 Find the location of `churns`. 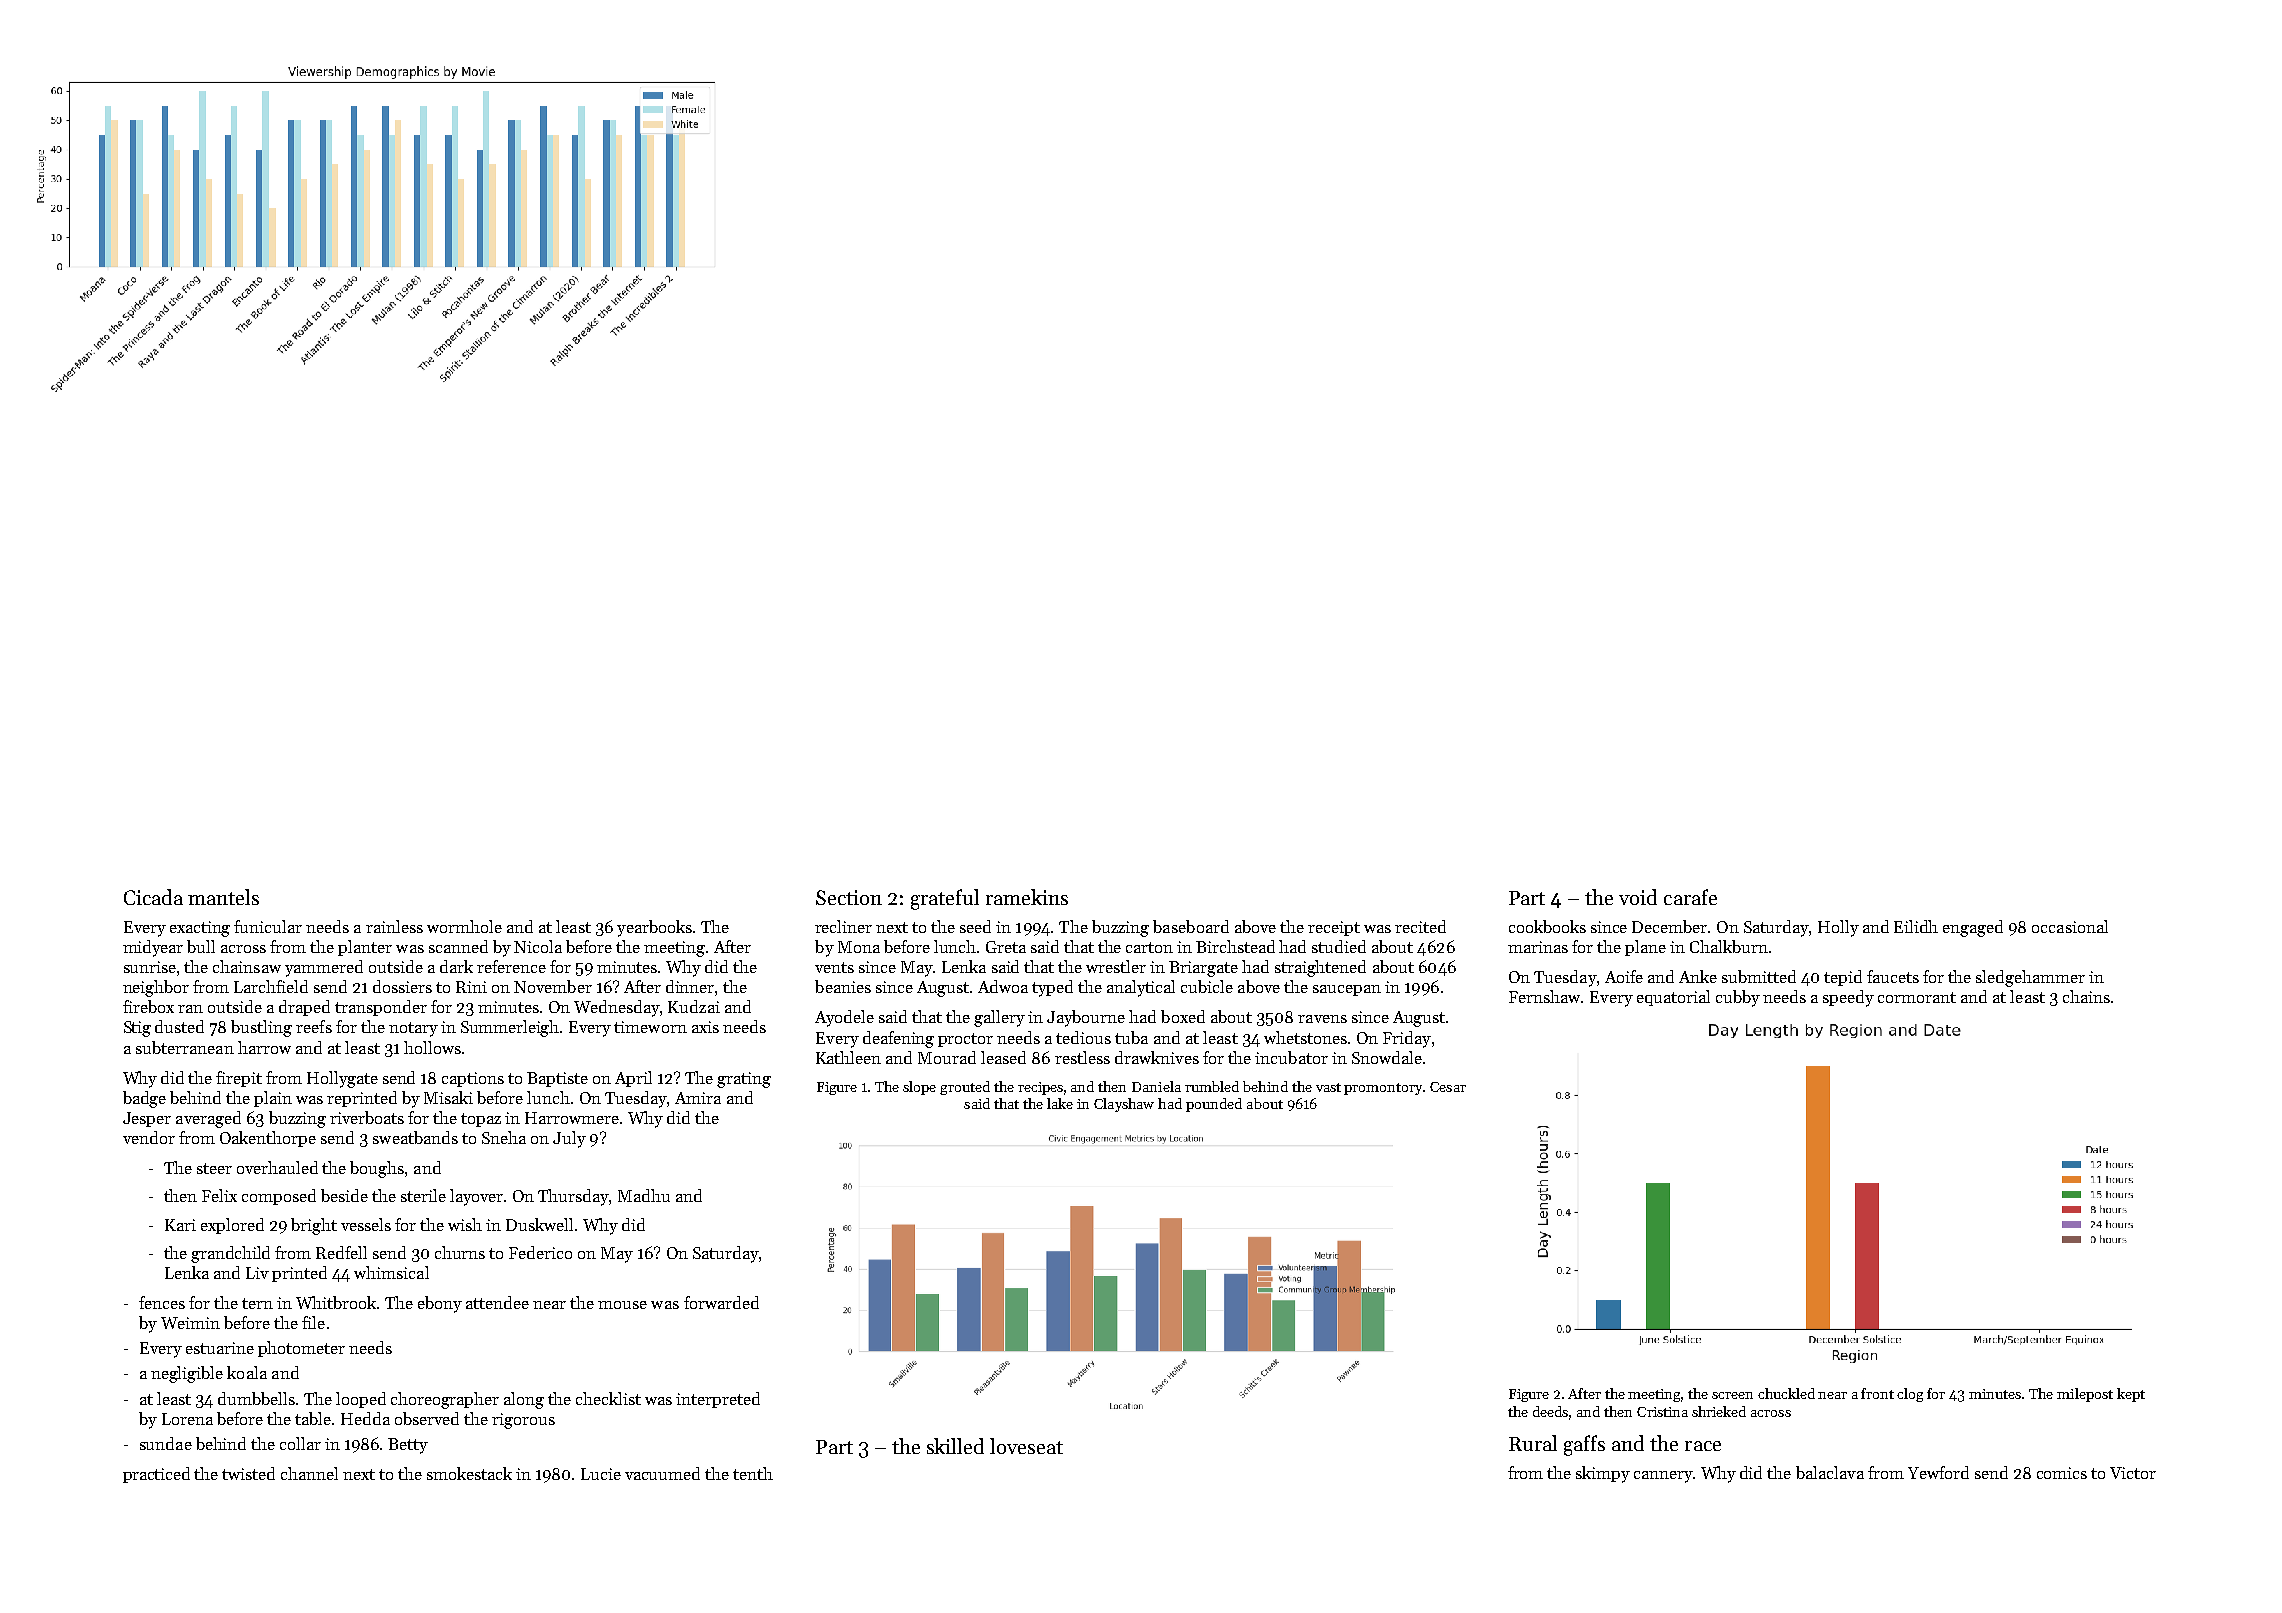

churns is located at coordinates (460, 1252).
